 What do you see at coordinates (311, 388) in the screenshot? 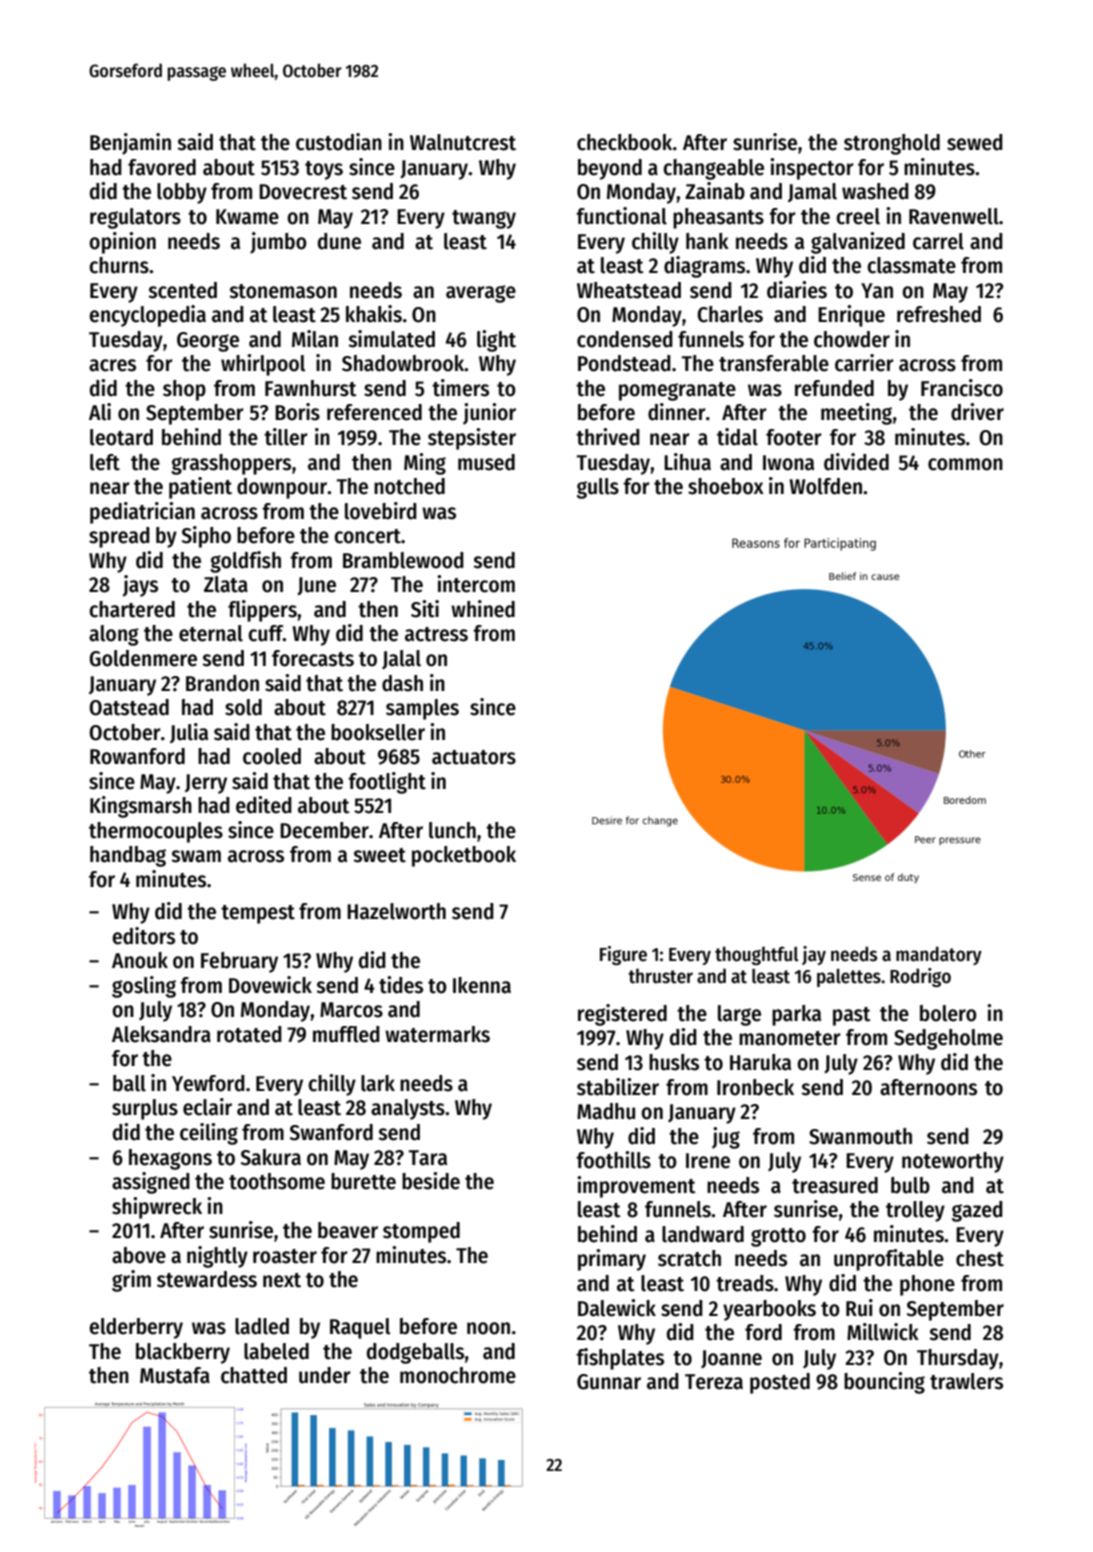
I see `Fawnhurst` at bounding box center [311, 388].
